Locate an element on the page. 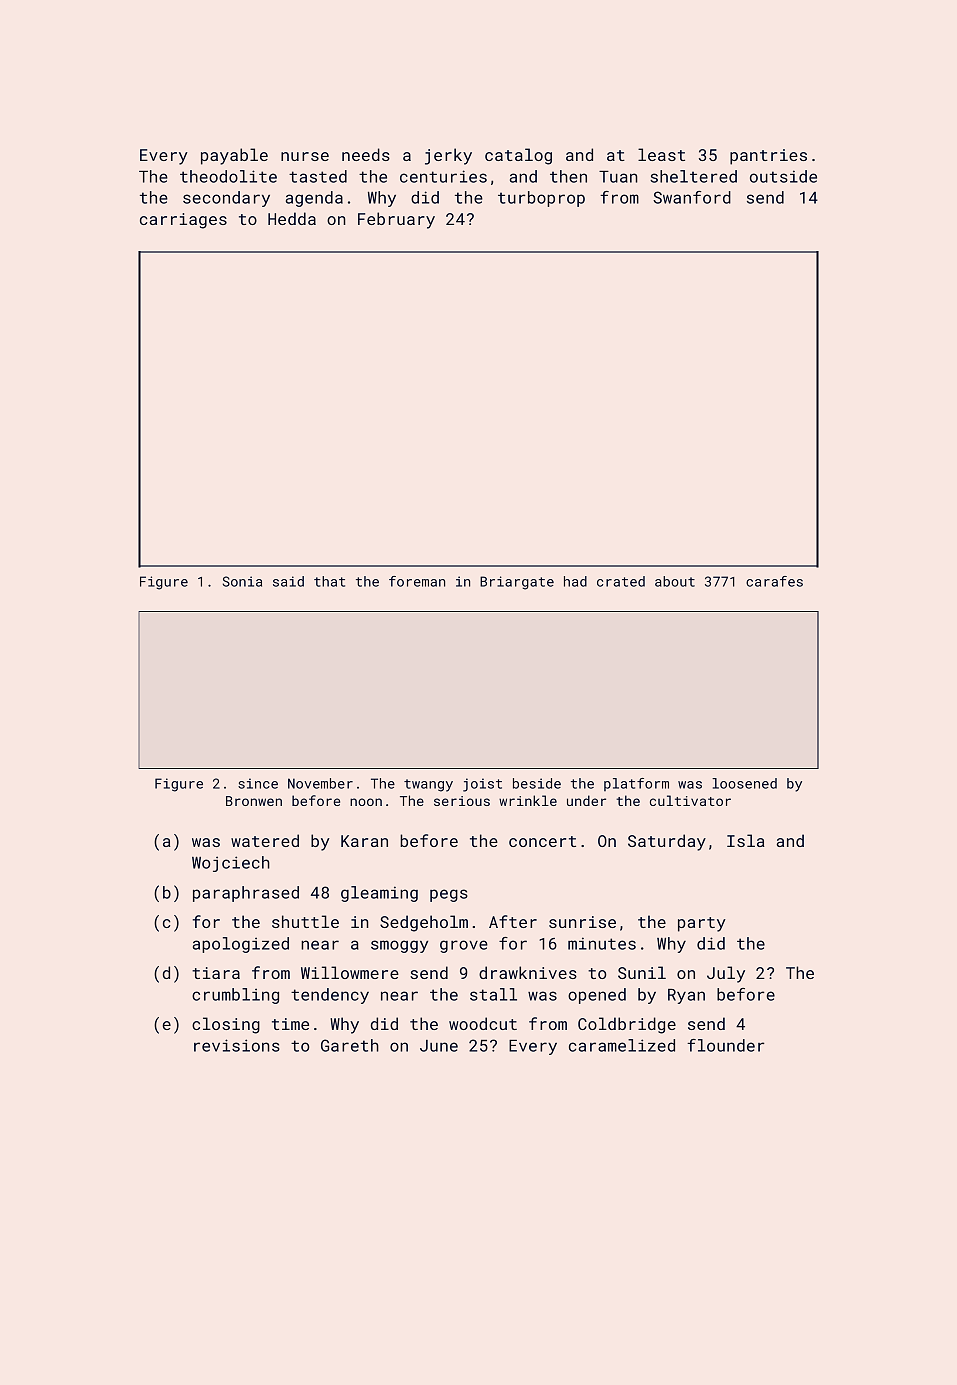 The width and height of the document is (957, 1385). party is located at coordinates (702, 924).
